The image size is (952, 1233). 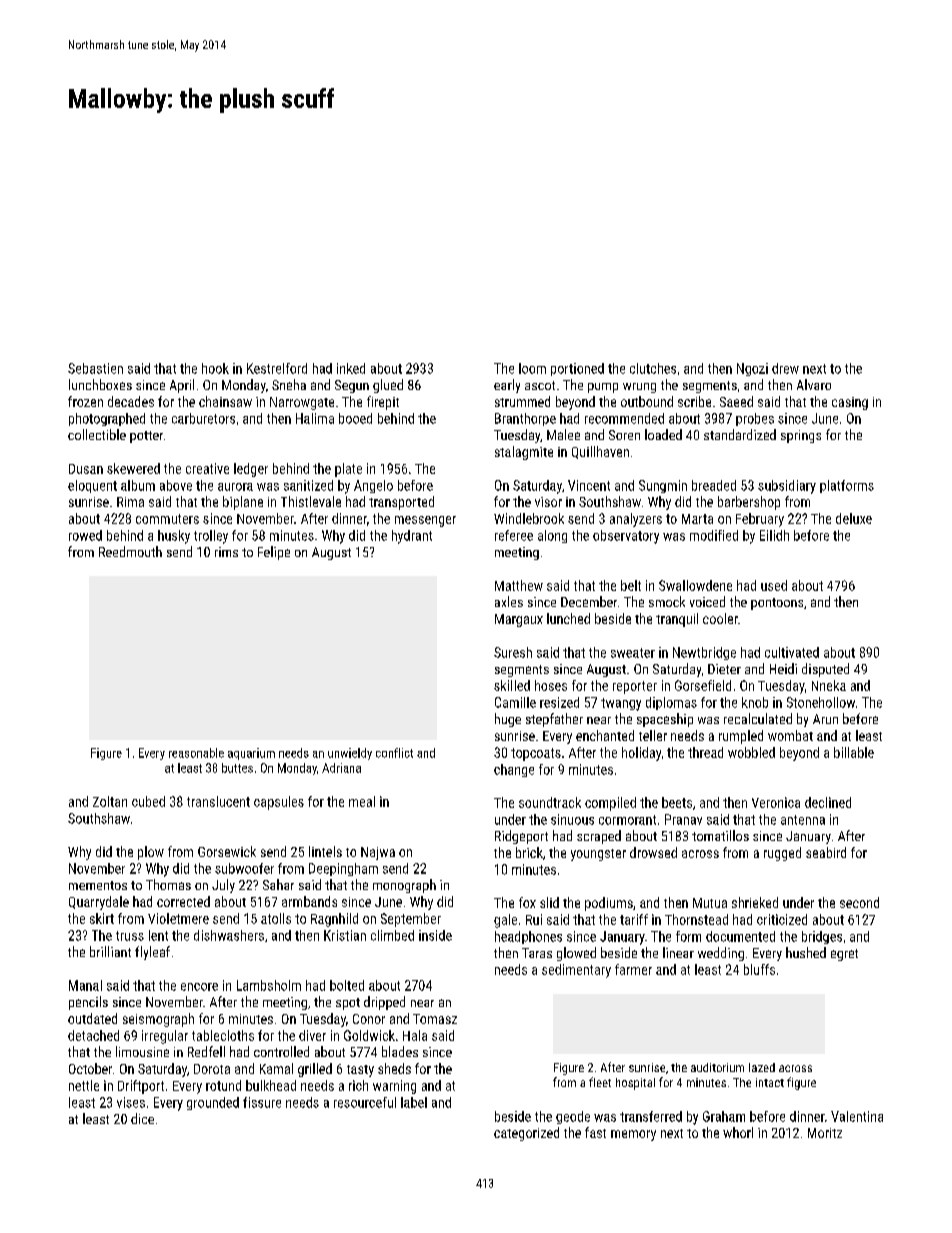 I want to click on Dusan, so click(x=86, y=469).
